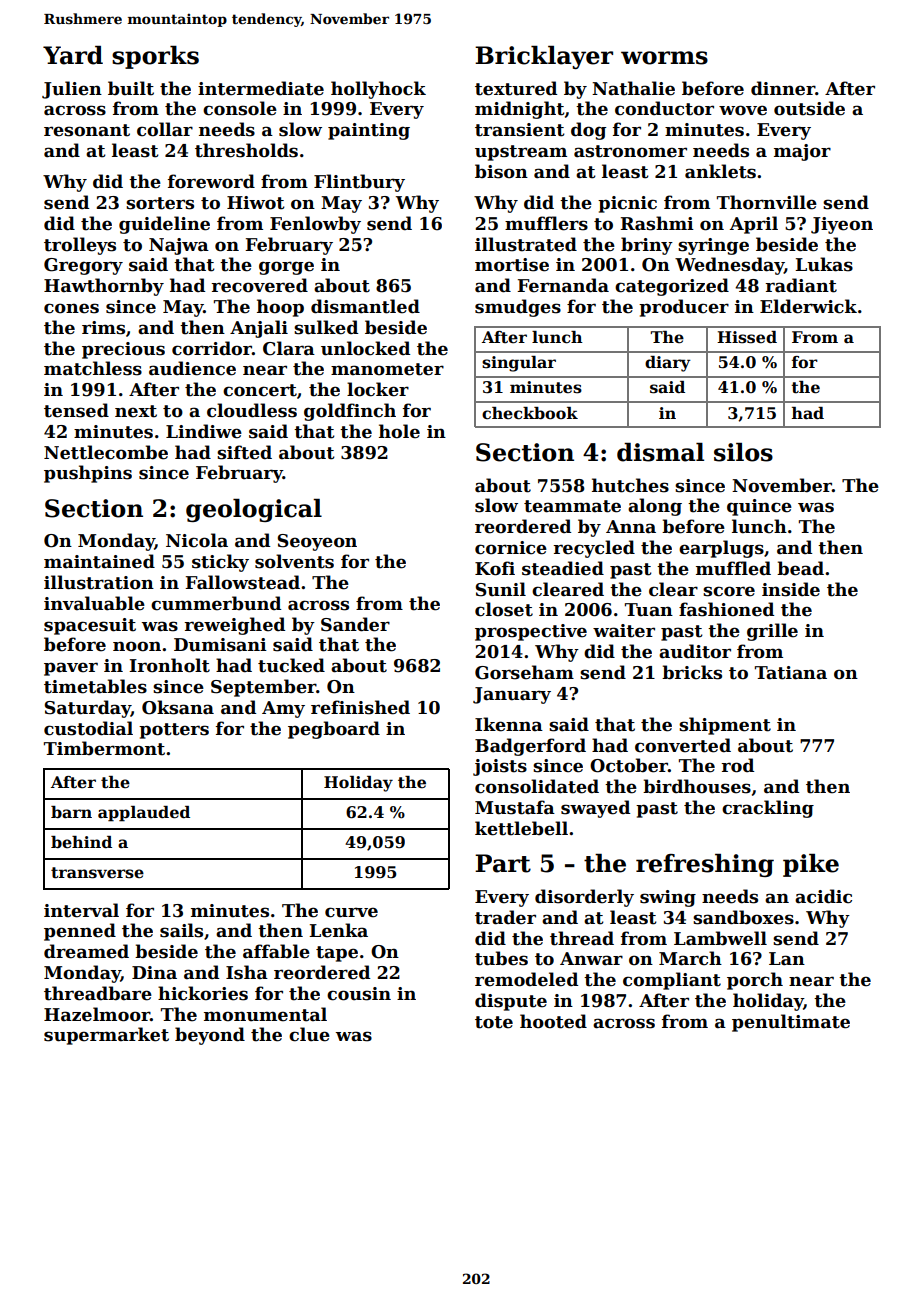 The image size is (924, 1308). I want to click on sorters, so click(160, 203).
